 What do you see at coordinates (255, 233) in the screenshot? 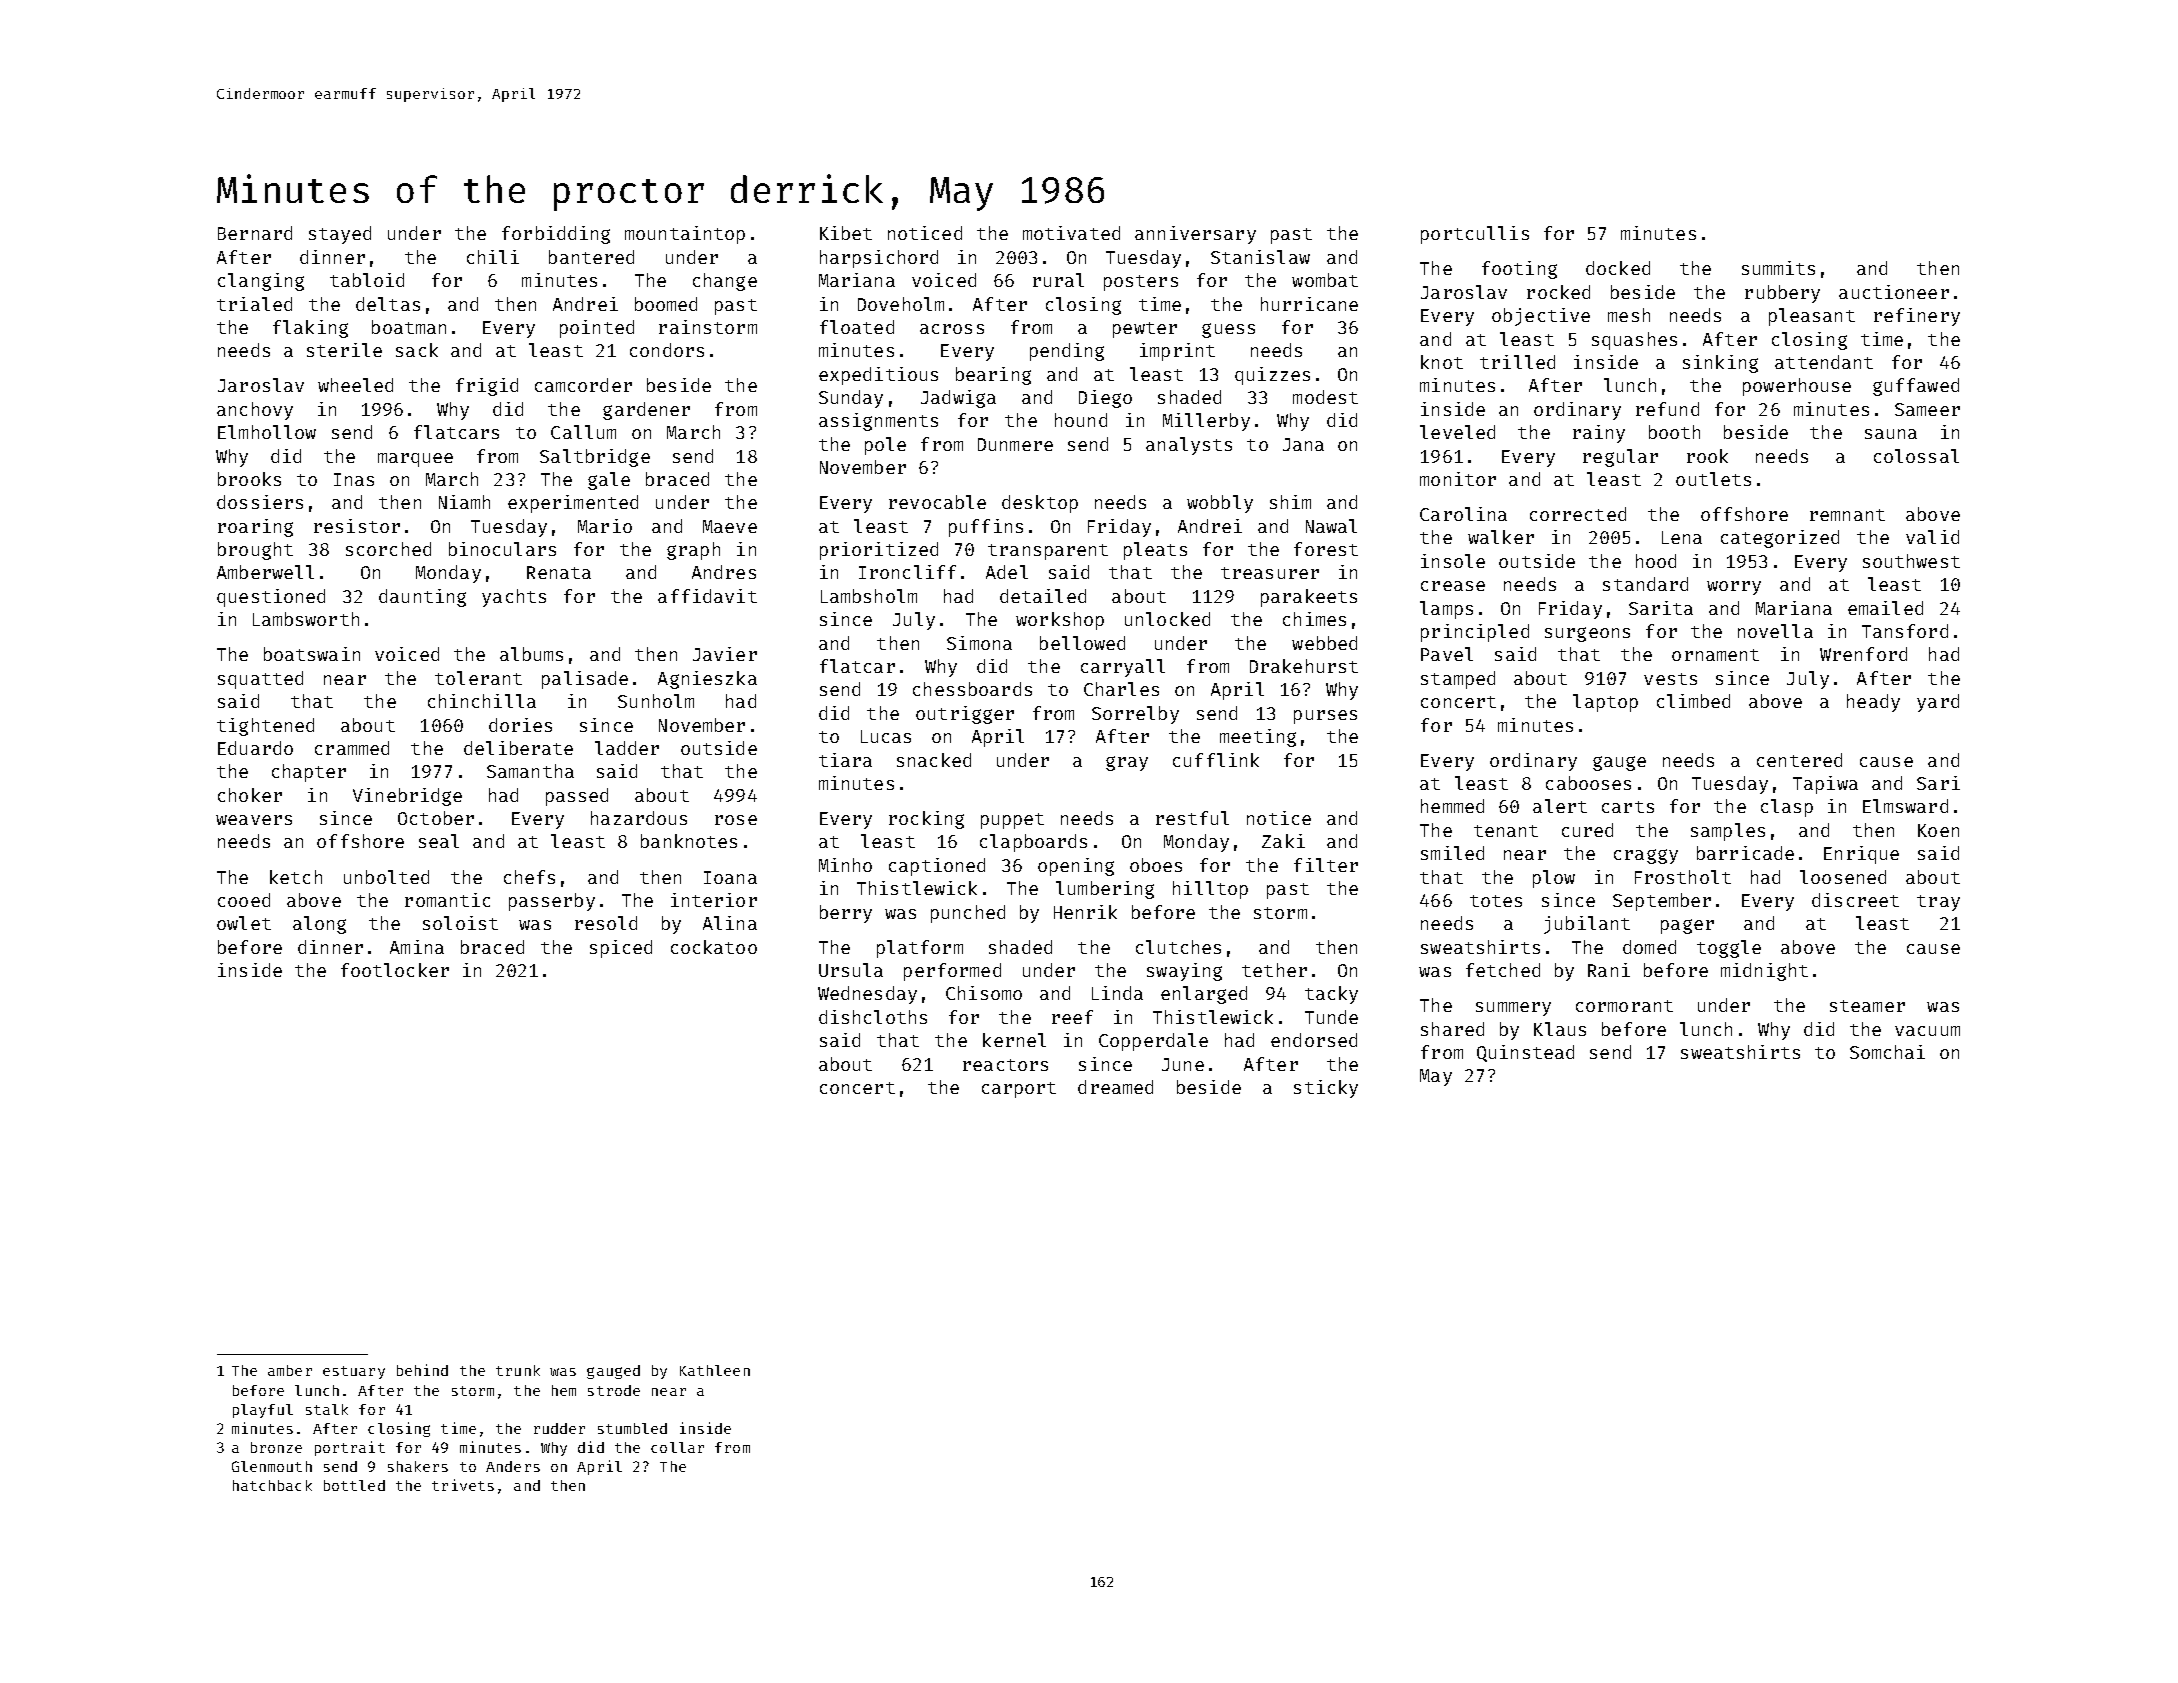
I see `Bernard` at bounding box center [255, 233].
